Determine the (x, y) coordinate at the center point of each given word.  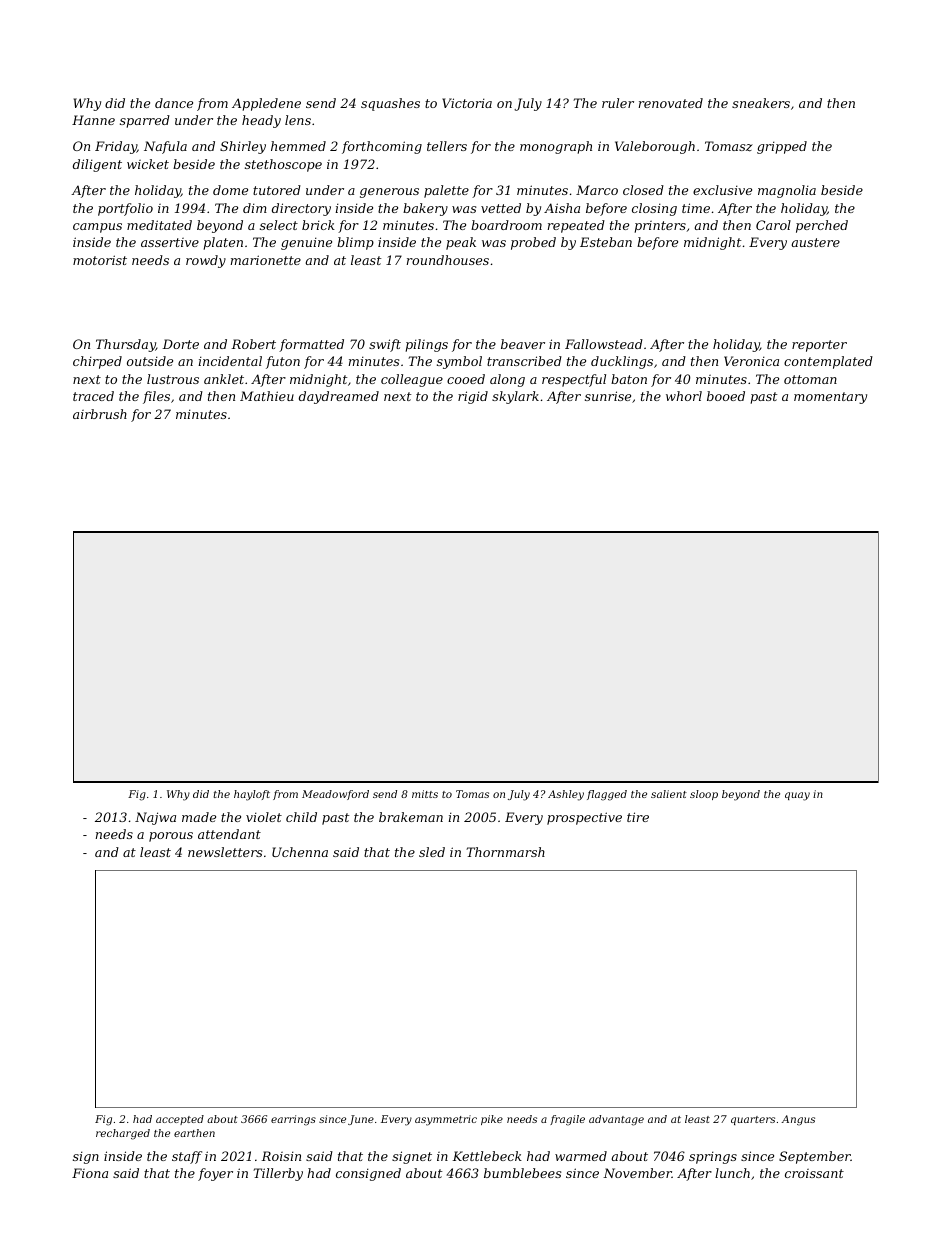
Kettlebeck (487, 1156)
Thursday (126, 345)
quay (797, 796)
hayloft (252, 795)
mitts (425, 794)
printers (660, 227)
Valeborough (655, 147)
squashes (390, 104)
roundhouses (448, 260)
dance (174, 103)
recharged (123, 1134)
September (815, 1157)
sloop (704, 795)
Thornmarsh (505, 852)
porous (171, 837)
